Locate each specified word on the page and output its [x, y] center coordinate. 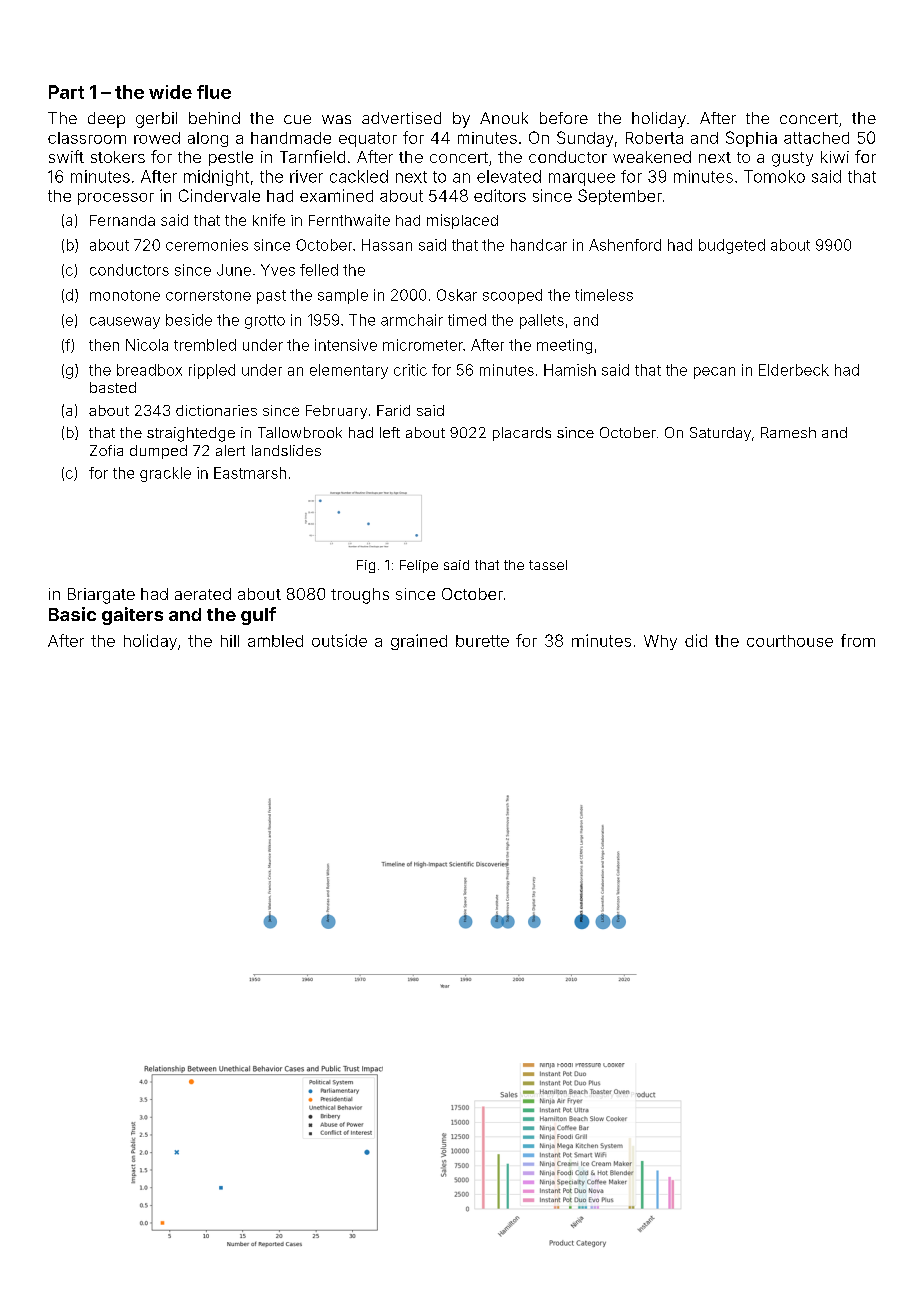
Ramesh [788, 432]
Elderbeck [794, 370]
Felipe [419, 566]
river [306, 176]
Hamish [570, 370]
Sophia [751, 139]
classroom [87, 138]
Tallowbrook [300, 432]
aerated [203, 594]
